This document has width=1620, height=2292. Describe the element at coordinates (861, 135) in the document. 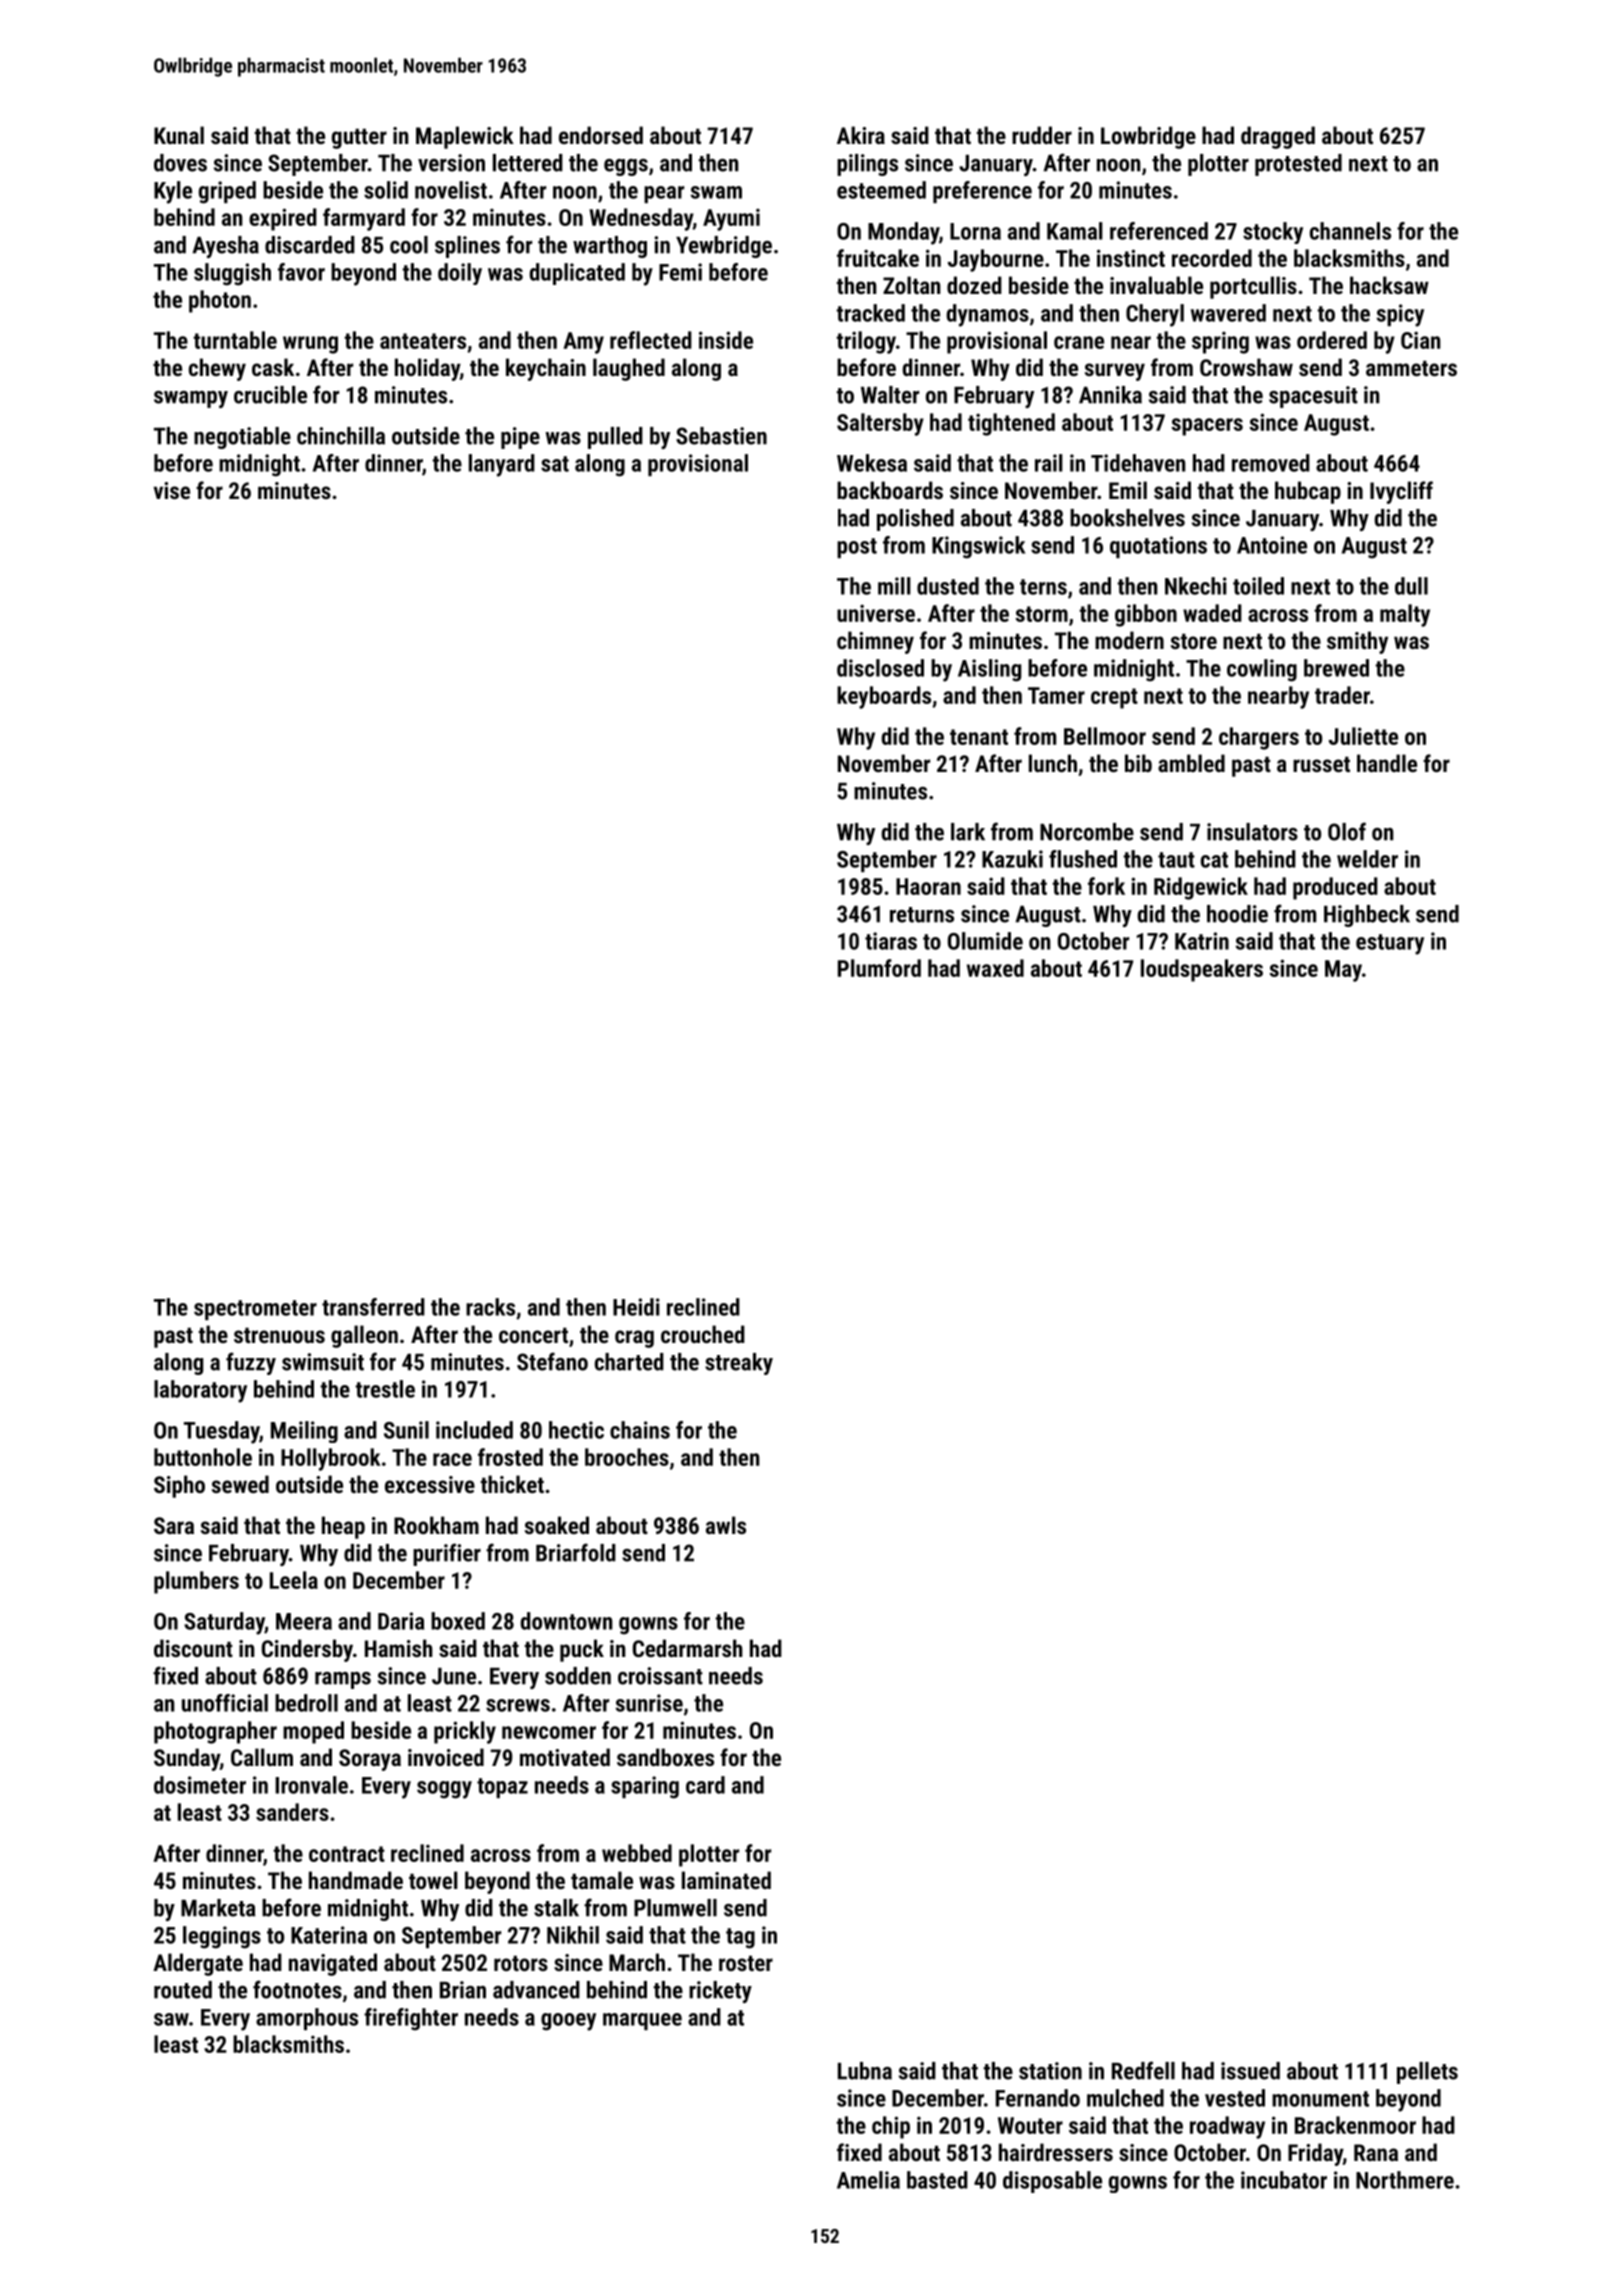

I see `Akira` at that location.
